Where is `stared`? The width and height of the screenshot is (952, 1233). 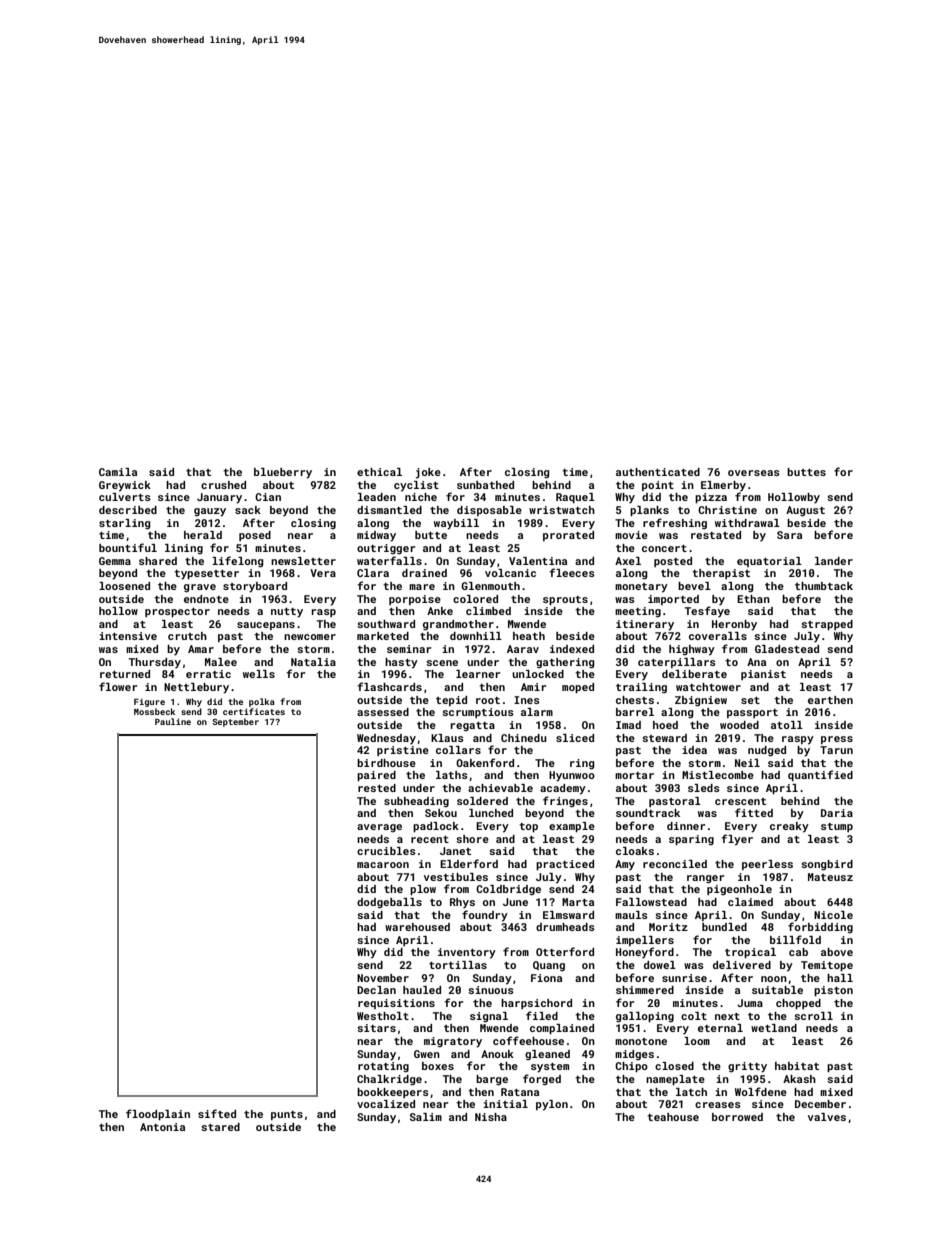
stared is located at coordinates (220, 1127).
